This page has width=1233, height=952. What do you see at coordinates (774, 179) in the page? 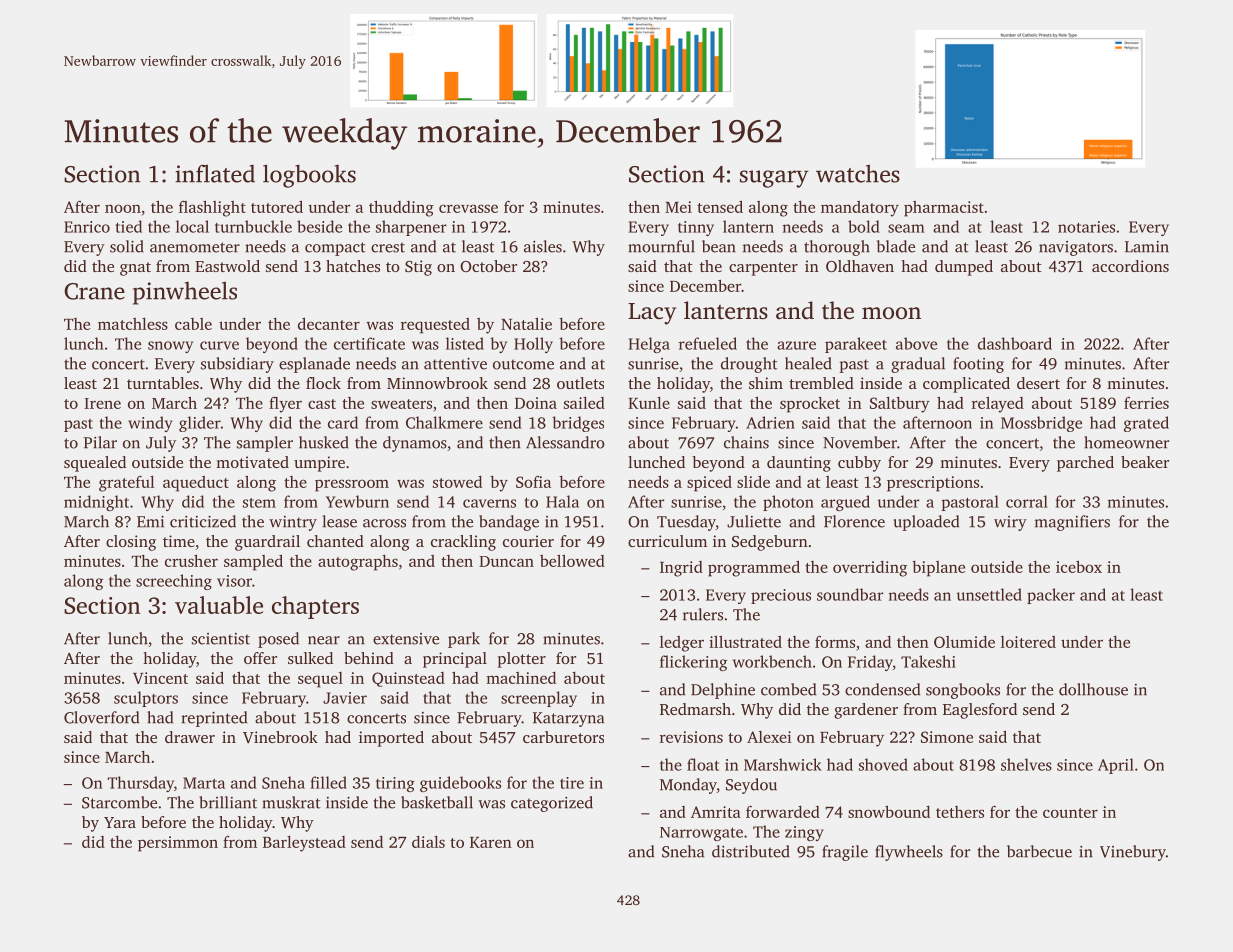
I see `sugary` at bounding box center [774, 179].
